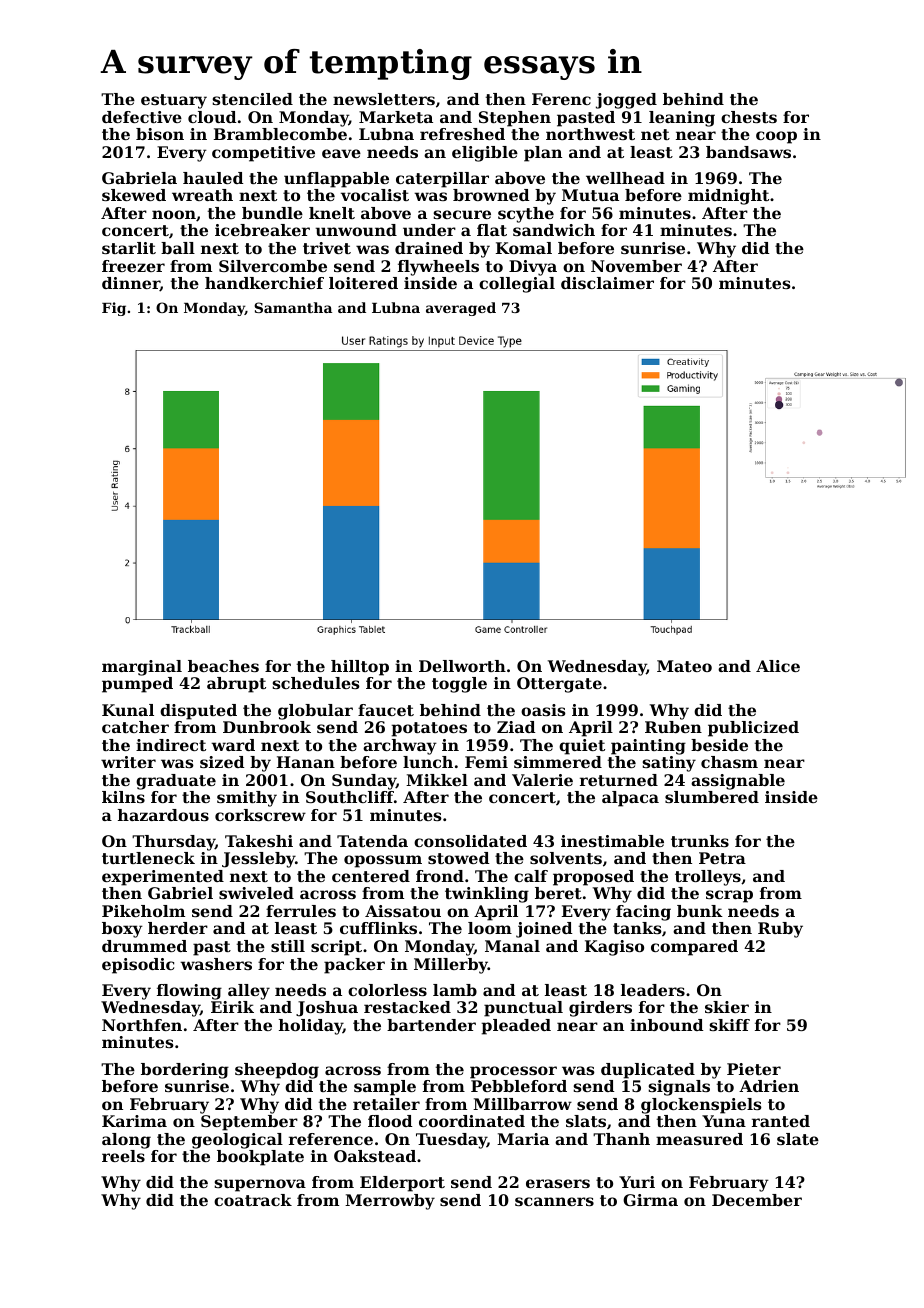 The image size is (924, 1308). I want to click on Girma, so click(650, 1200).
